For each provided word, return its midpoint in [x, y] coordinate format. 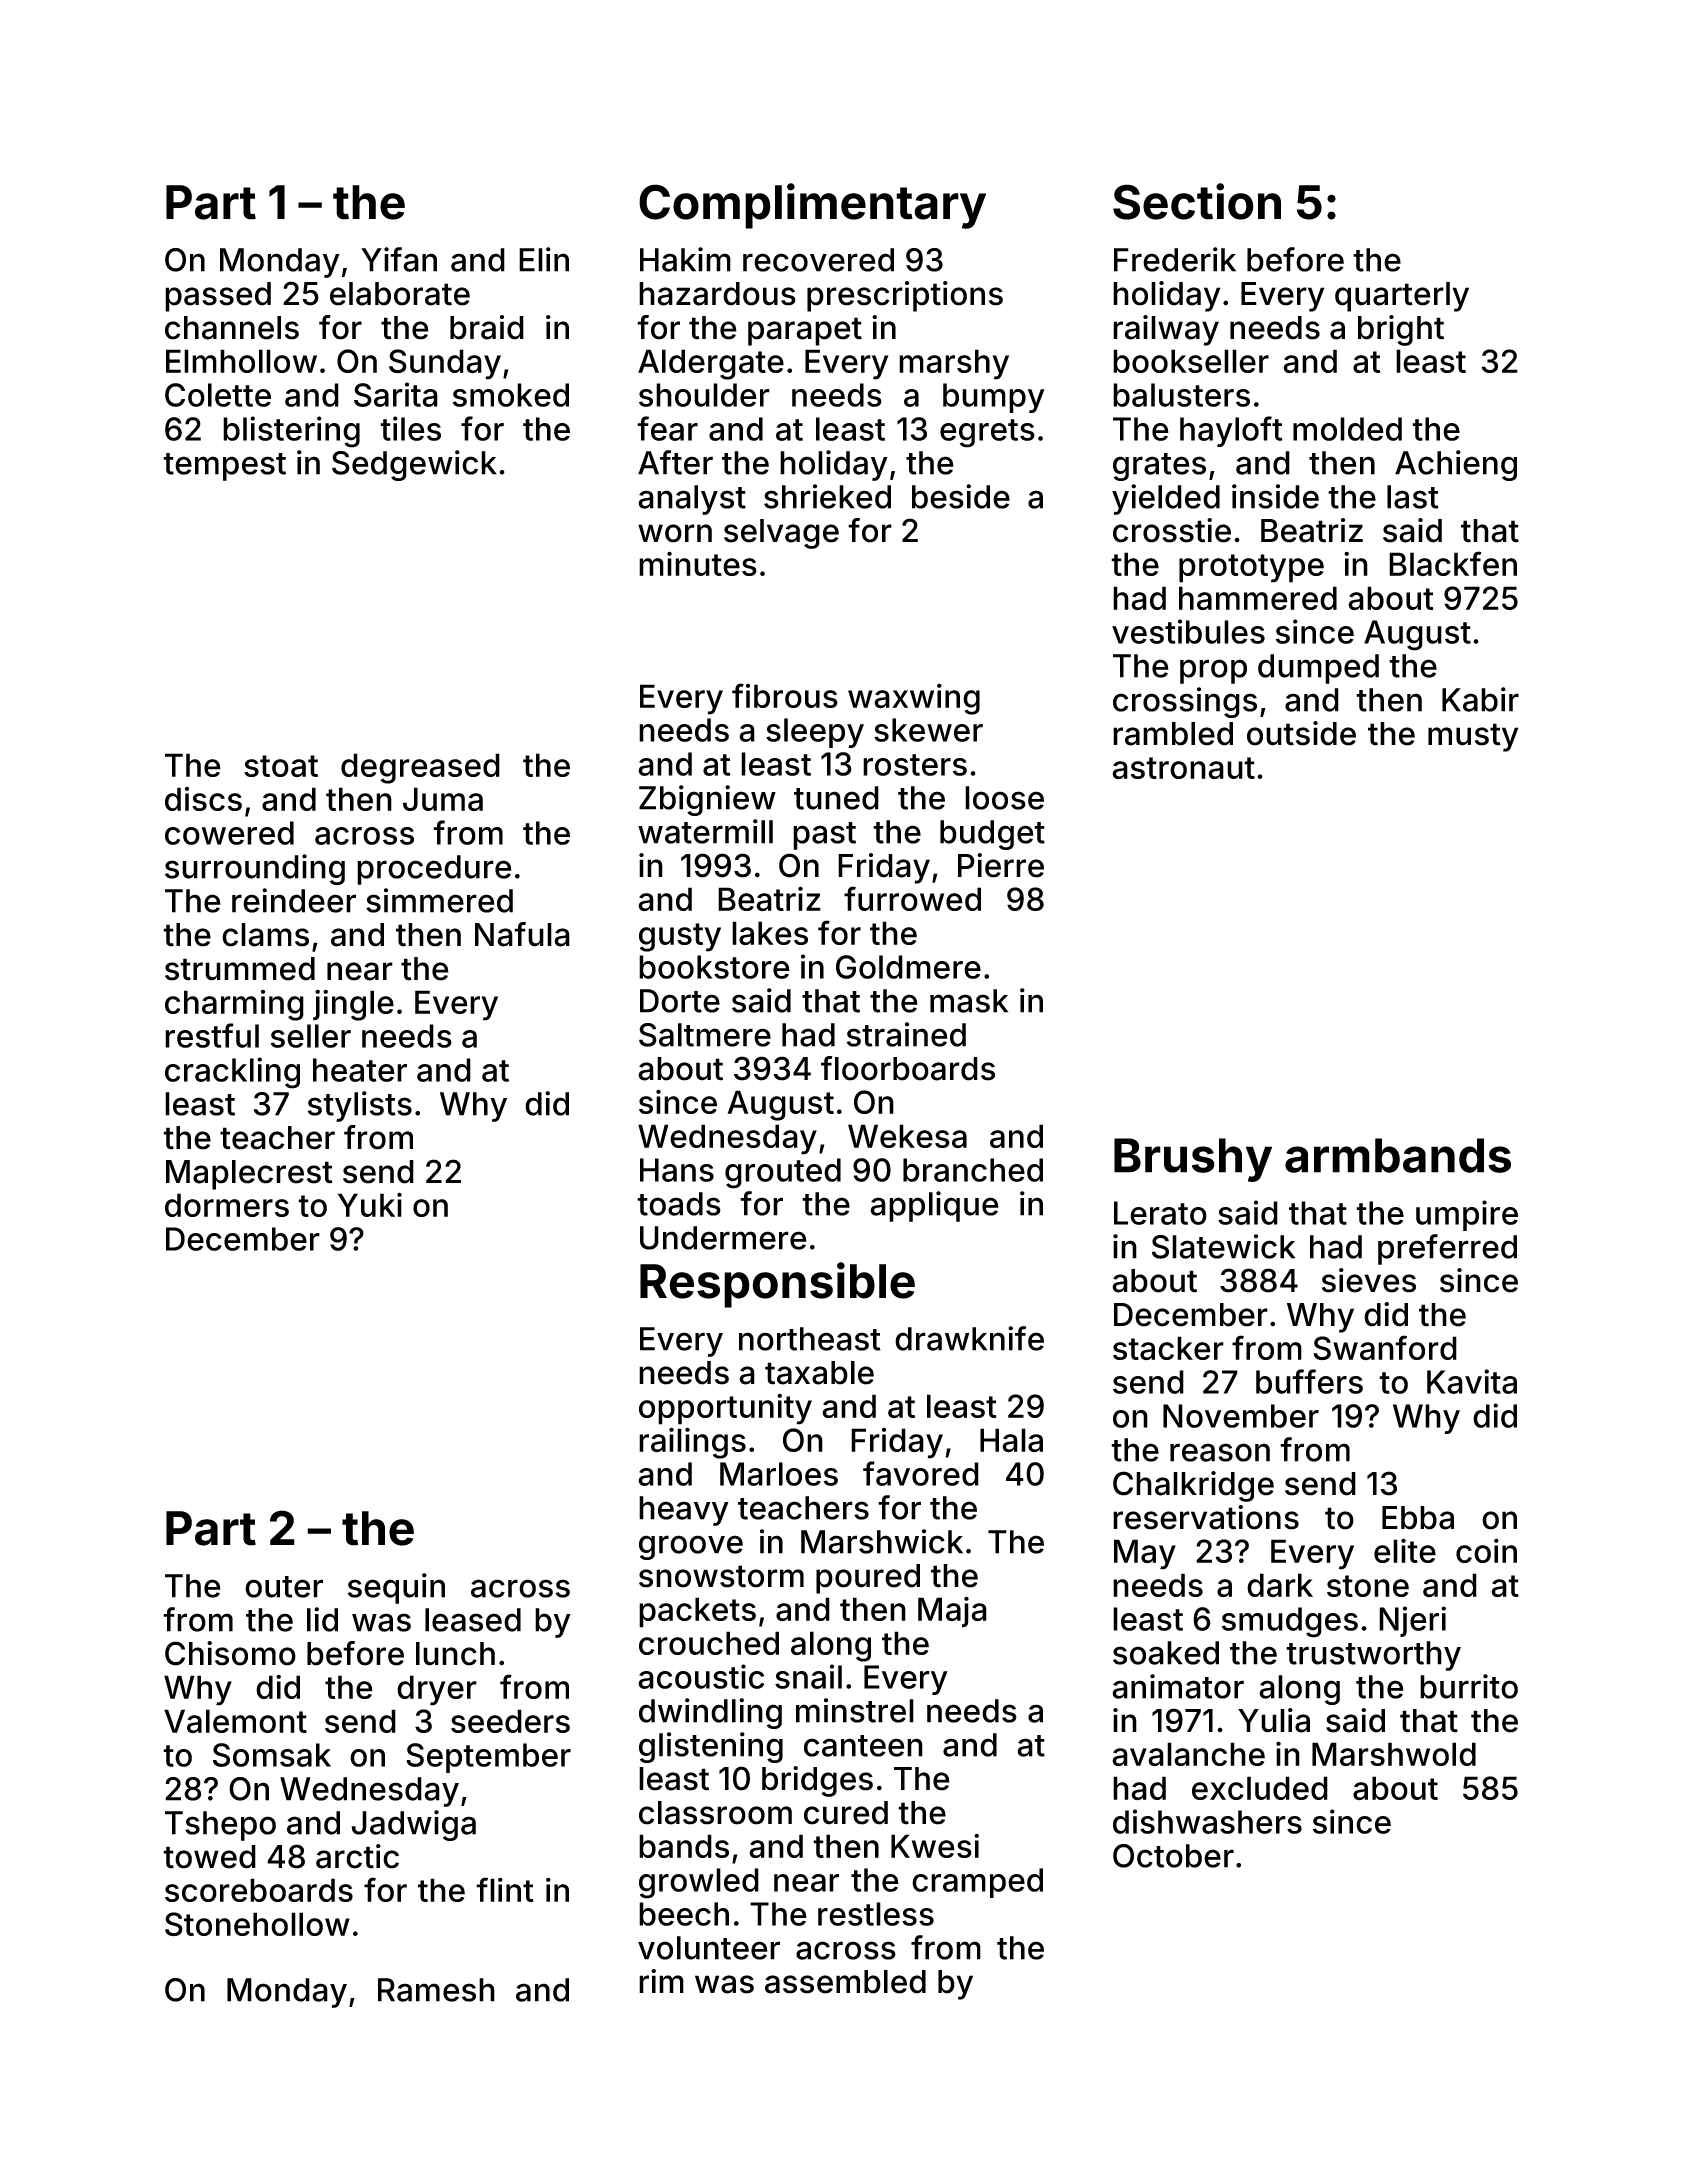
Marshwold [1394, 1754]
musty [1473, 737]
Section [1197, 201]
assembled [845, 1982]
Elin [544, 259]
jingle [353, 1005]
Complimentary [812, 206]
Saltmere [705, 1035]
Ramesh [436, 1990]
